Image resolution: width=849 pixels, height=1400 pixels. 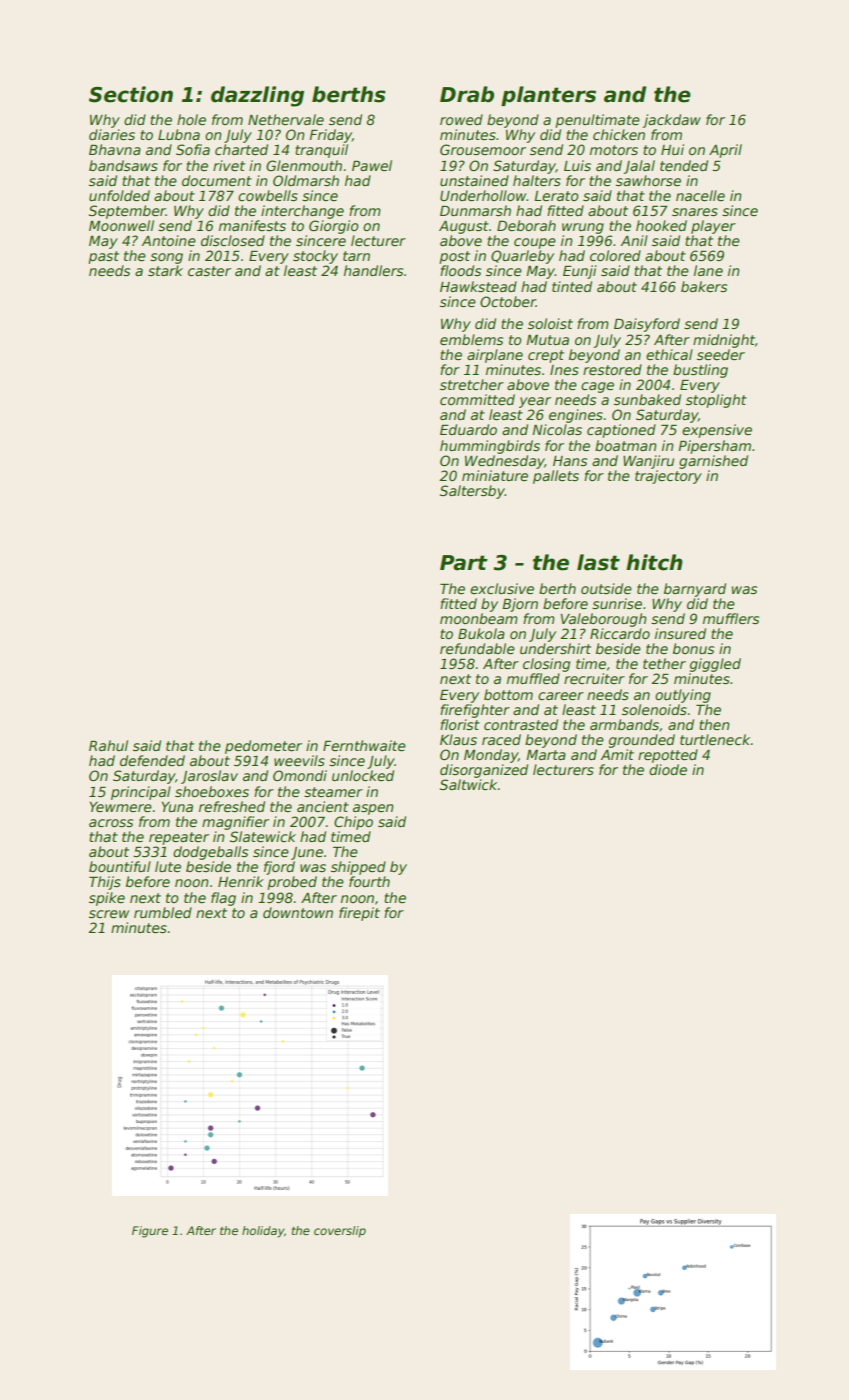 What do you see at coordinates (263, 1232) in the image?
I see `holiday` at bounding box center [263, 1232].
